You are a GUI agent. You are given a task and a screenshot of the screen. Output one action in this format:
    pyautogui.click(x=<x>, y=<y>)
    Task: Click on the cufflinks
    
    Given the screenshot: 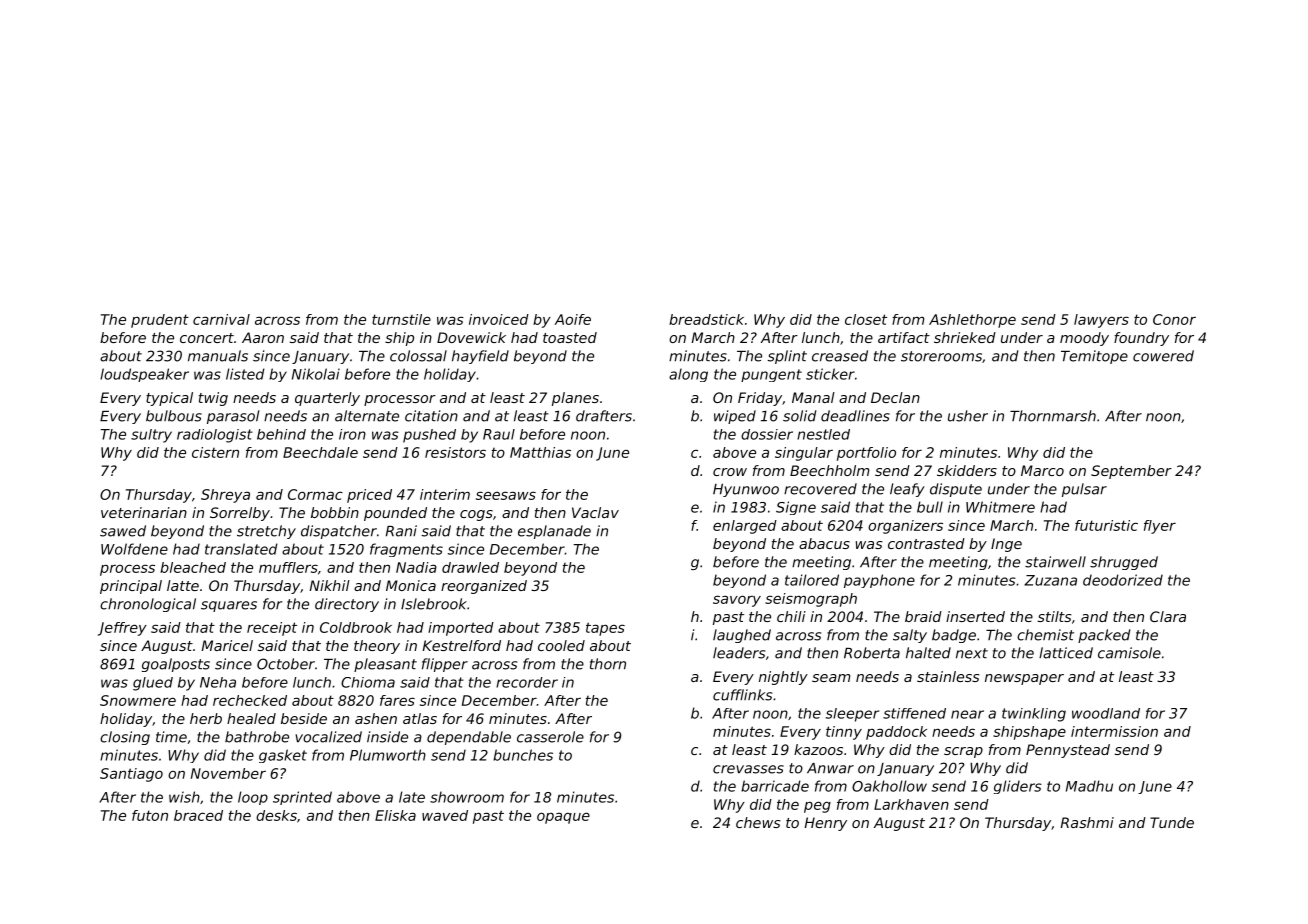 What is the action you would take?
    pyautogui.click(x=742, y=695)
